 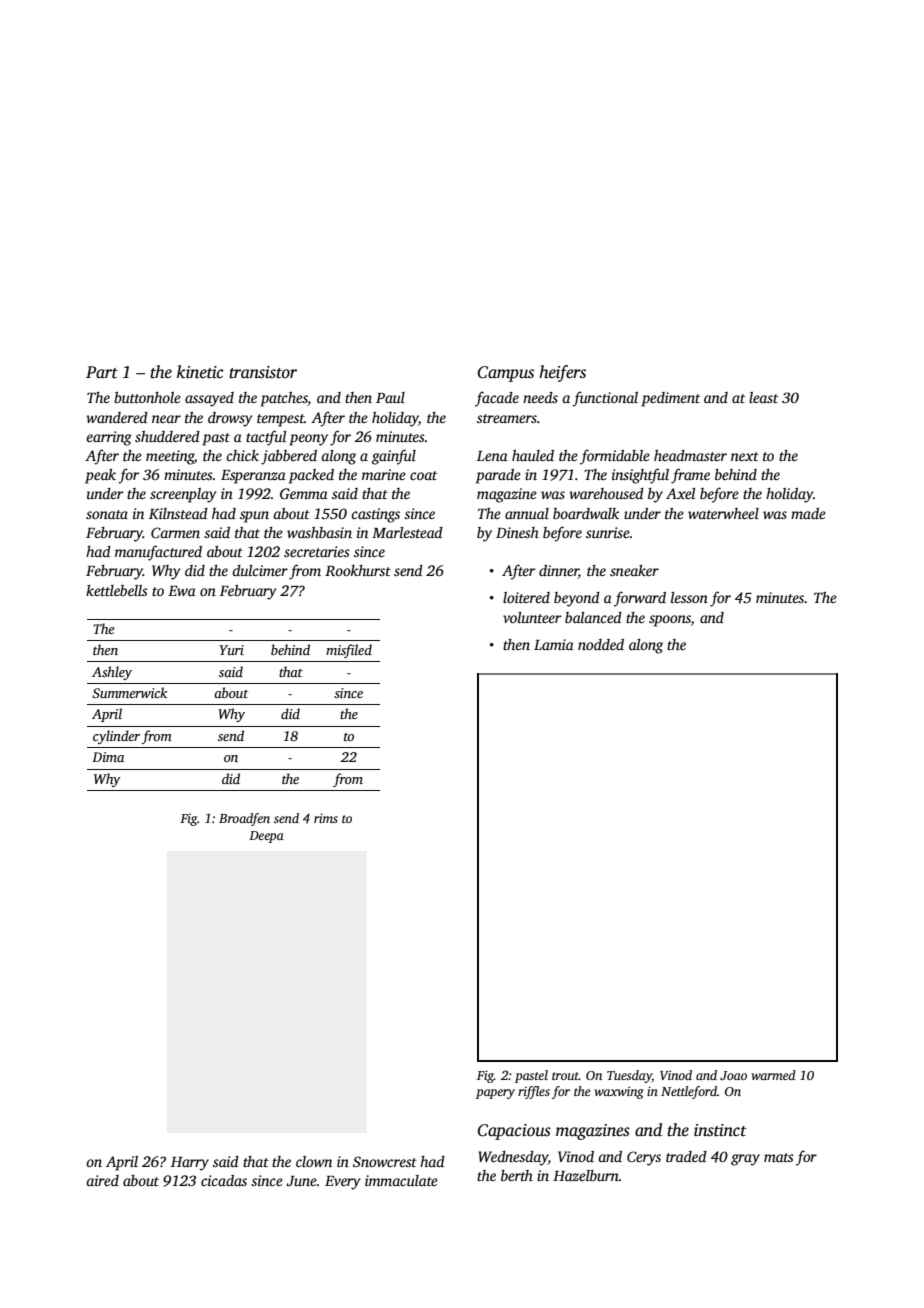 I want to click on spoons, so click(x=670, y=621).
